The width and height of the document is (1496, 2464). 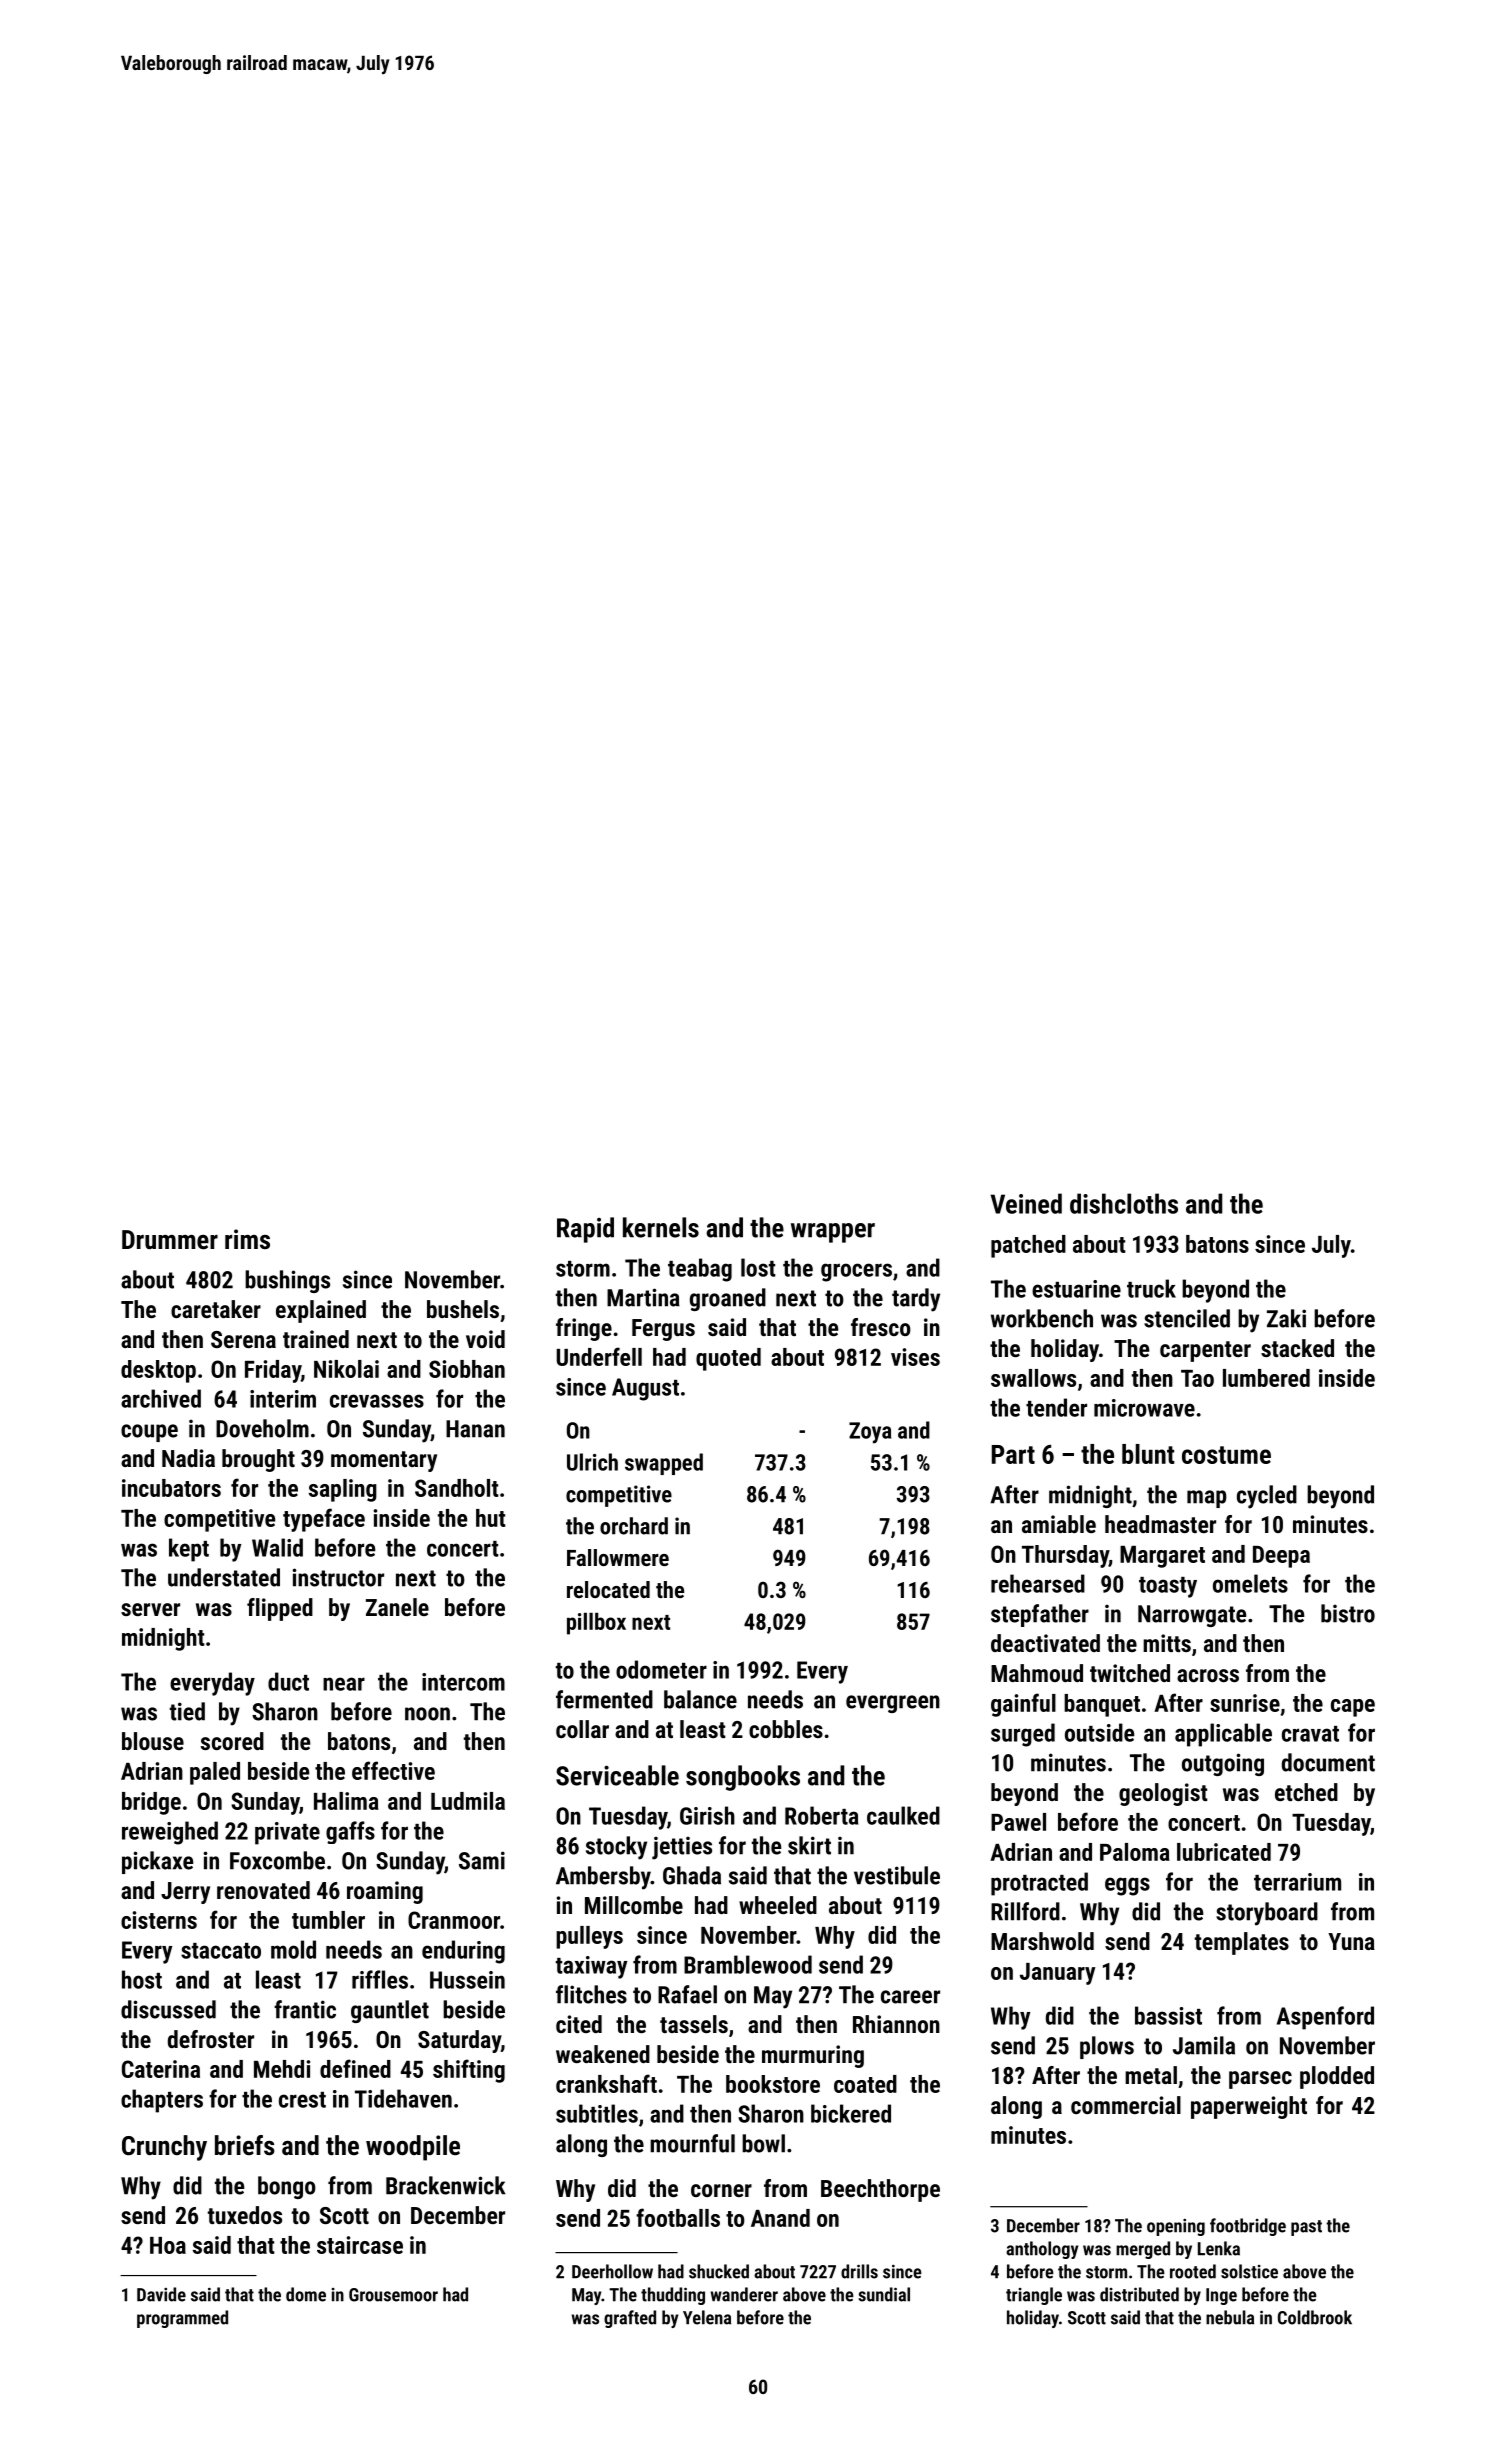 I want to click on Grousemoor, so click(x=393, y=2295).
